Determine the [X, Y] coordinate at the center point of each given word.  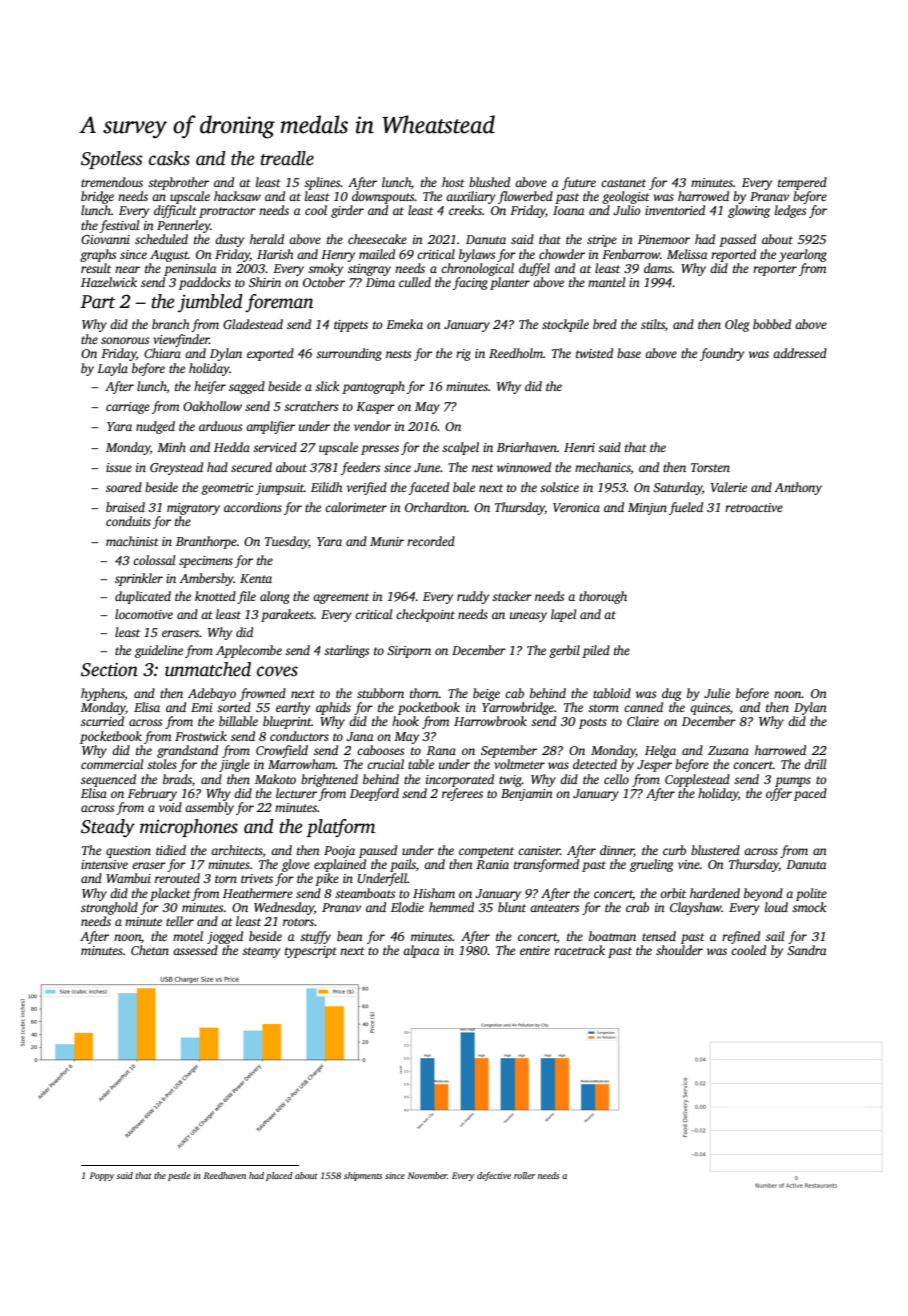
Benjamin [527, 795]
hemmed [451, 907]
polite [811, 894]
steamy [261, 952]
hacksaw [237, 196]
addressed [800, 353]
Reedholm [516, 353]
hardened [715, 893]
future [579, 183]
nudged [155, 427]
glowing [749, 211]
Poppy [102, 1176]
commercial [112, 764]
